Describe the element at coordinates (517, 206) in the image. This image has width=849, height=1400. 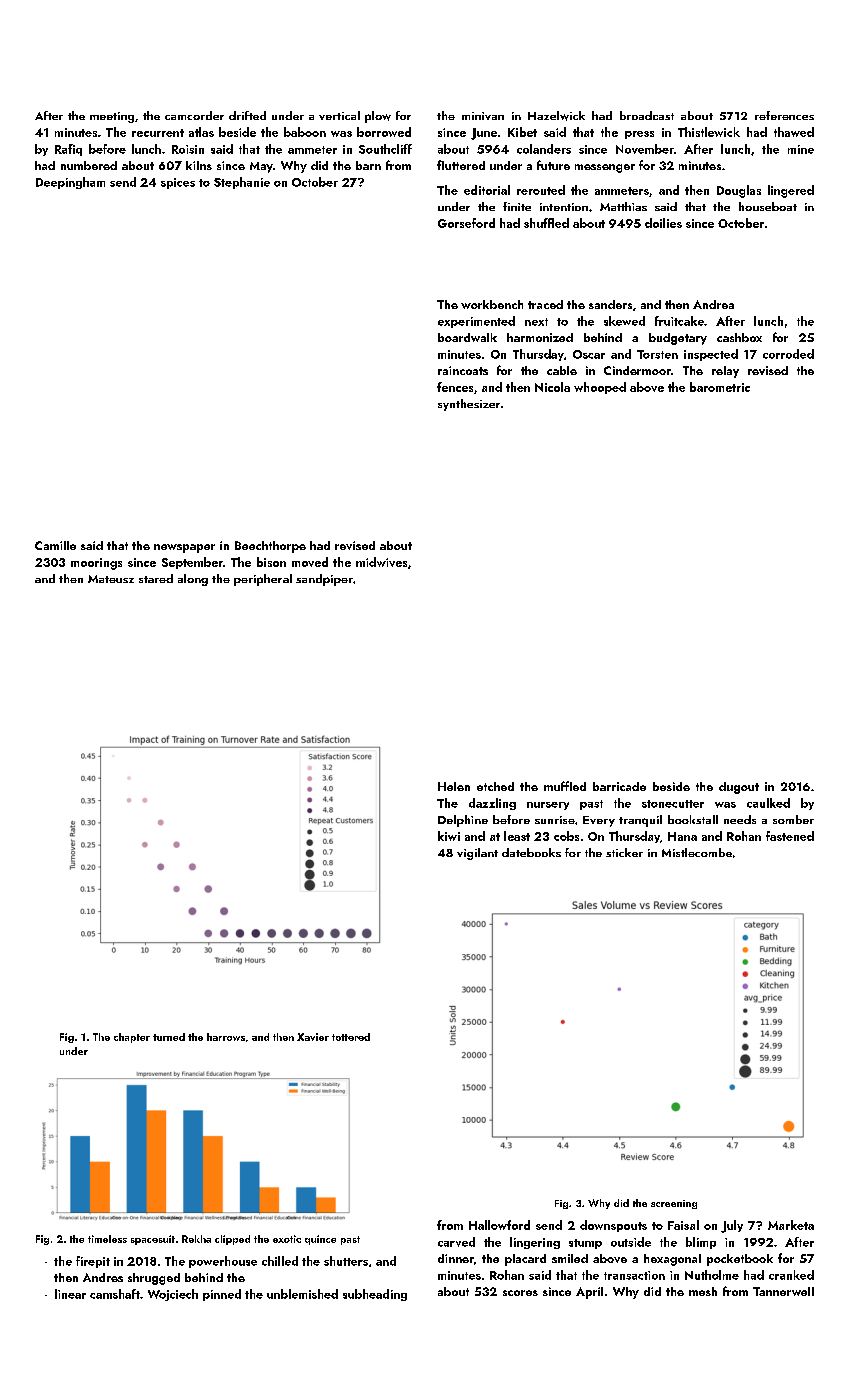
I see `finite` at that location.
